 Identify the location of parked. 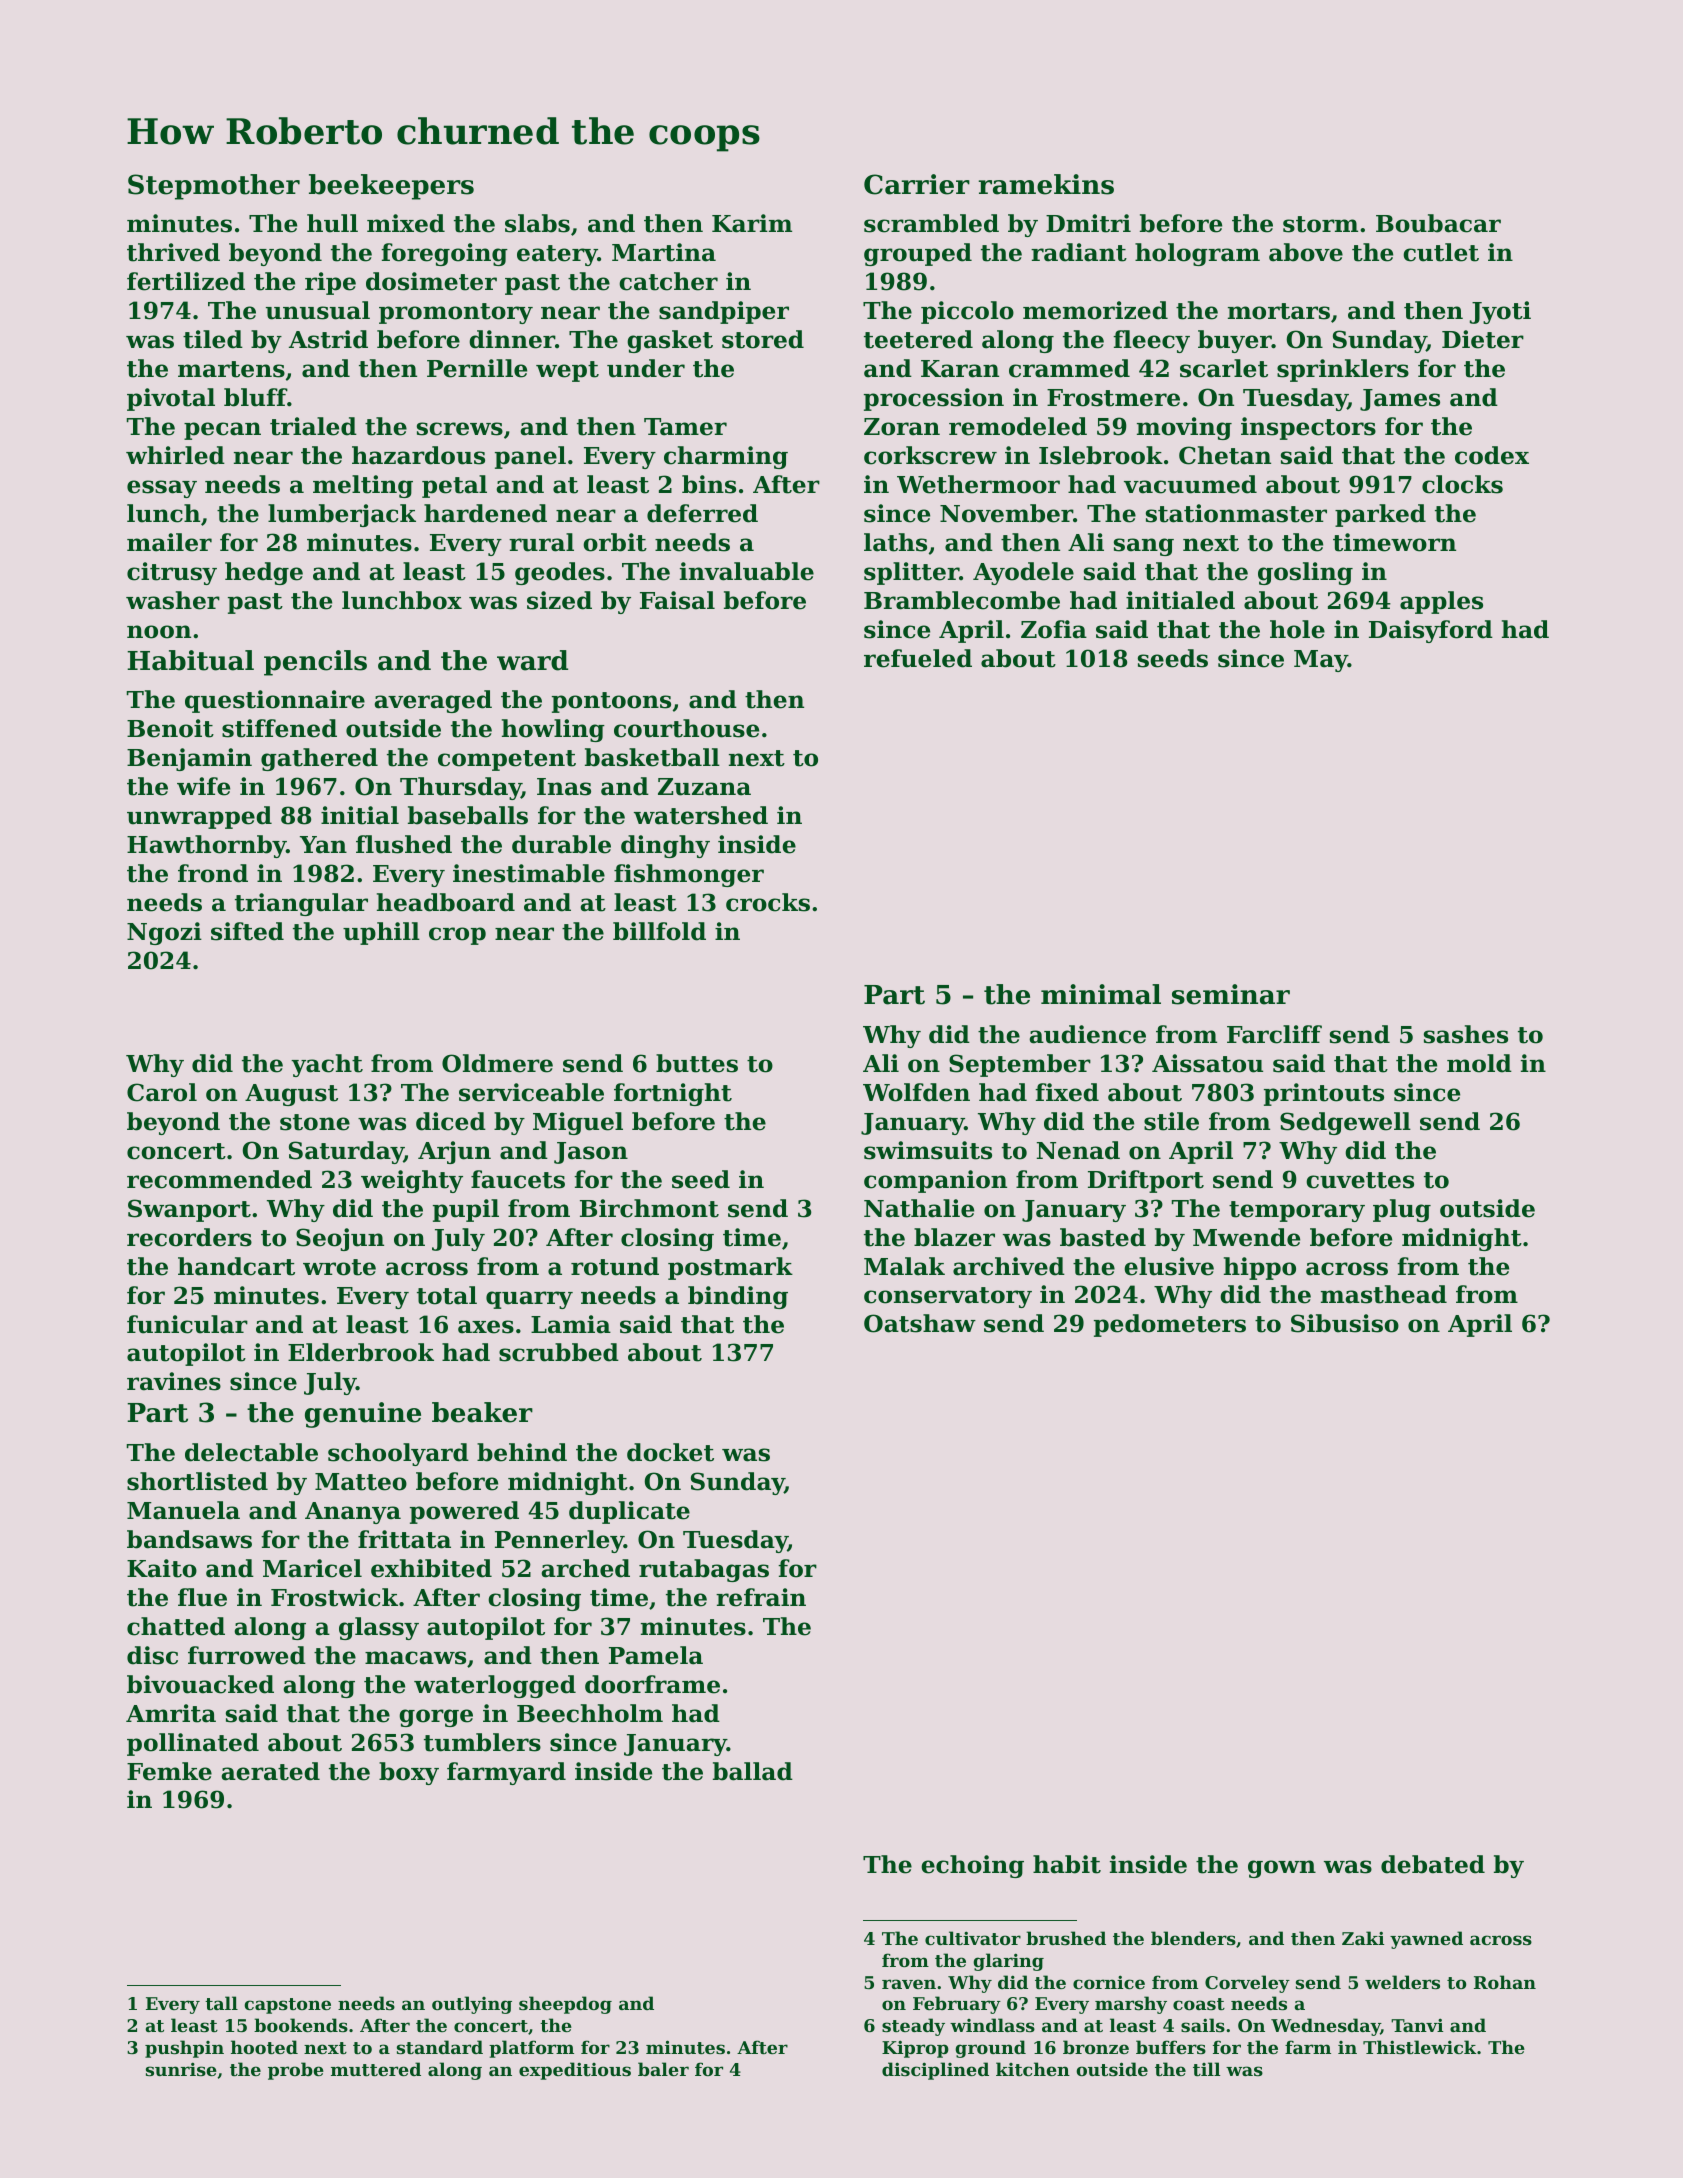
(1380, 515).
